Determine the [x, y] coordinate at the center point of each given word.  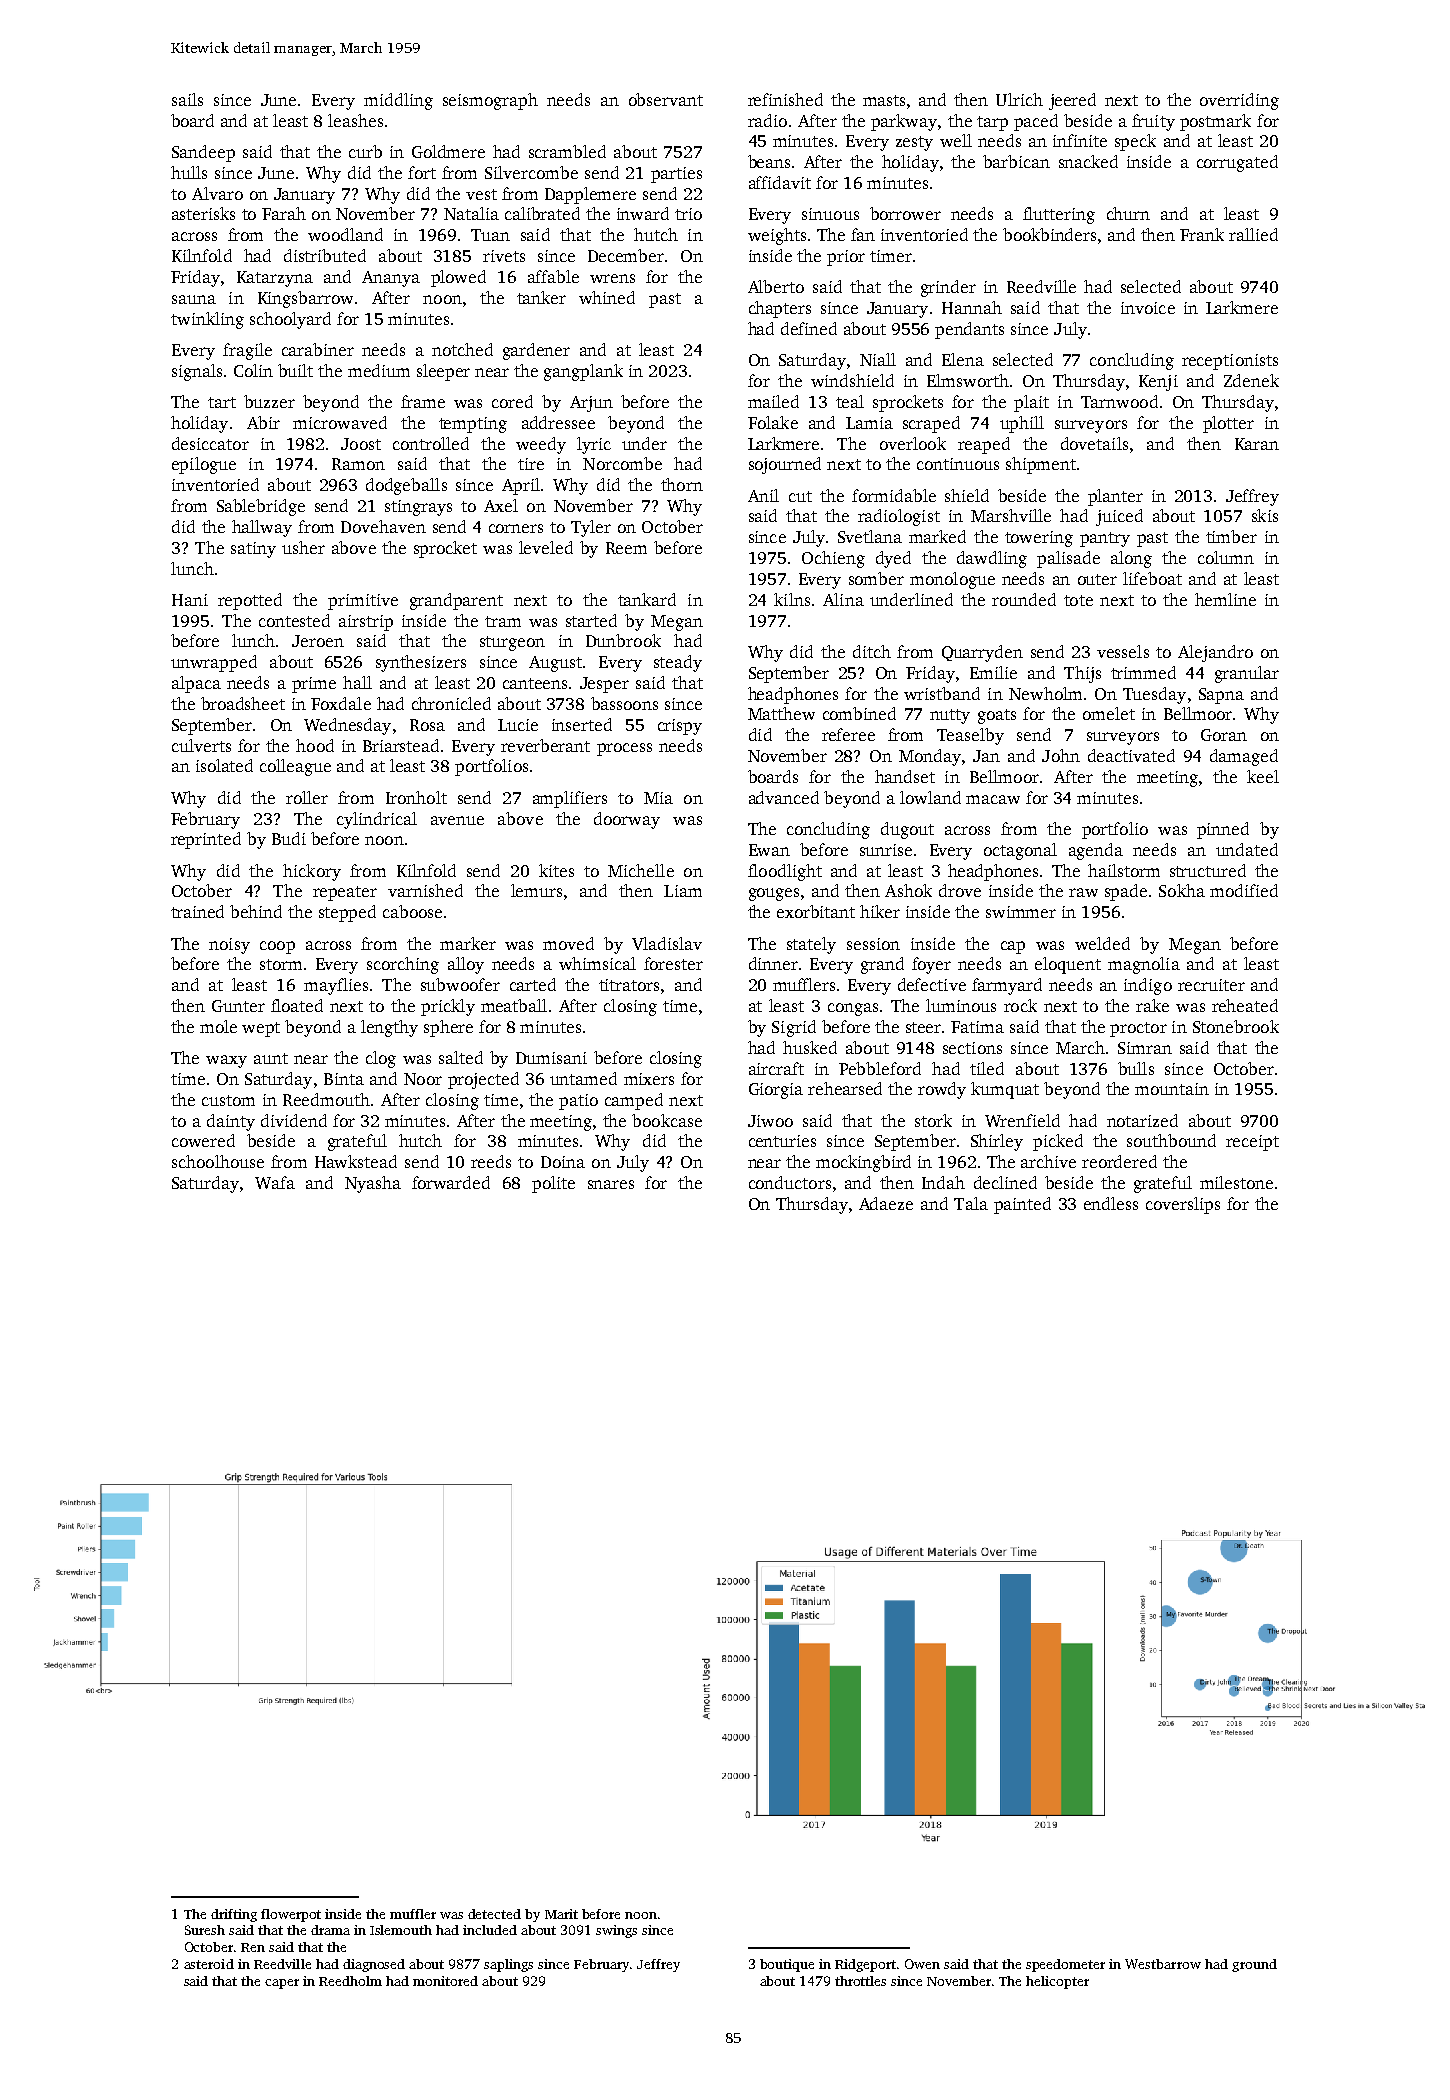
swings [616, 1931]
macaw [993, 799]
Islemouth [401, 1930]
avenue [457, 820]
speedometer [1065, 1965]
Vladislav [667, 943]
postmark [1215, 122]
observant [666, 99]
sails [187, 99]
